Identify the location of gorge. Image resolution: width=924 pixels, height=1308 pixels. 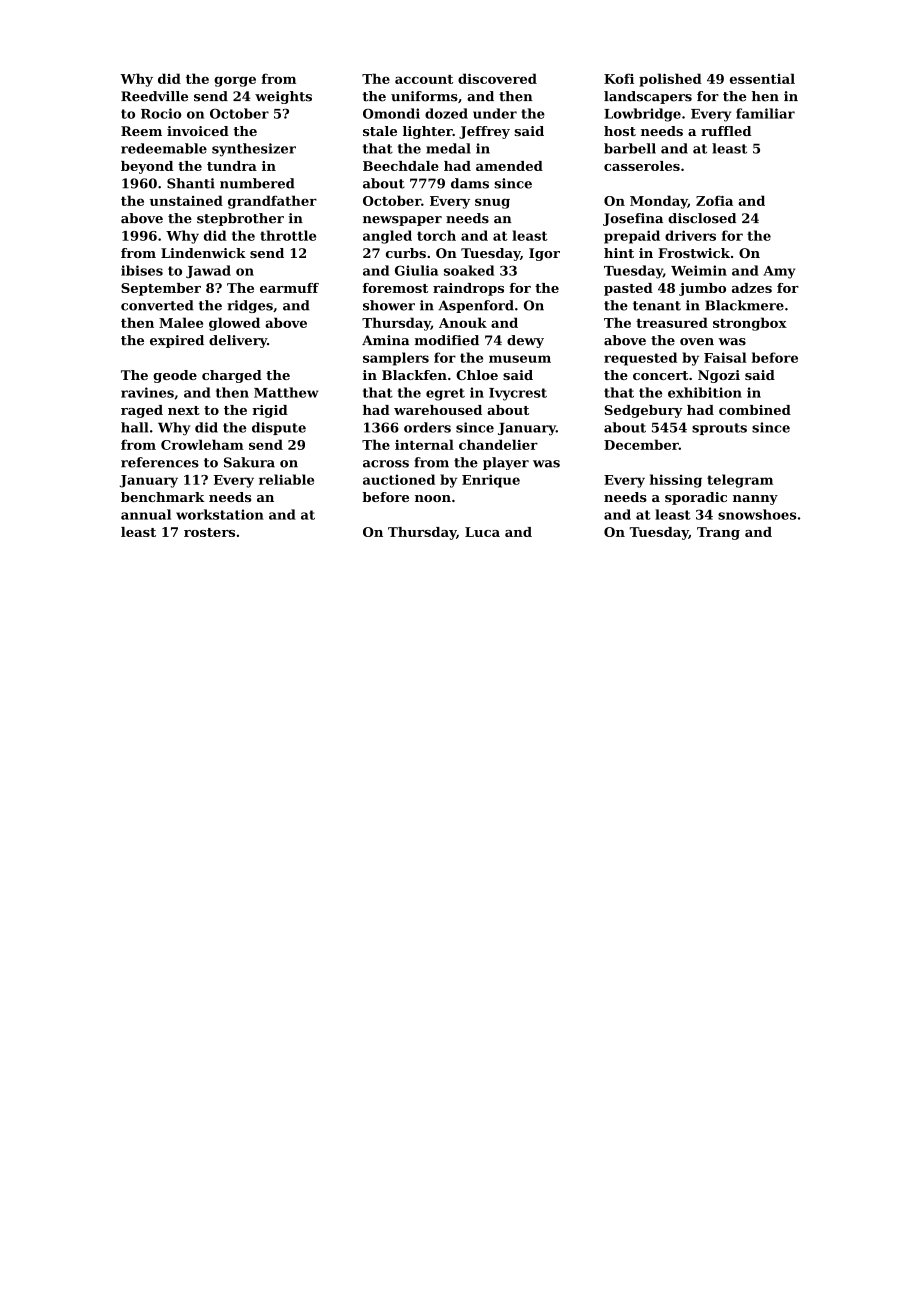
(235, 81).
